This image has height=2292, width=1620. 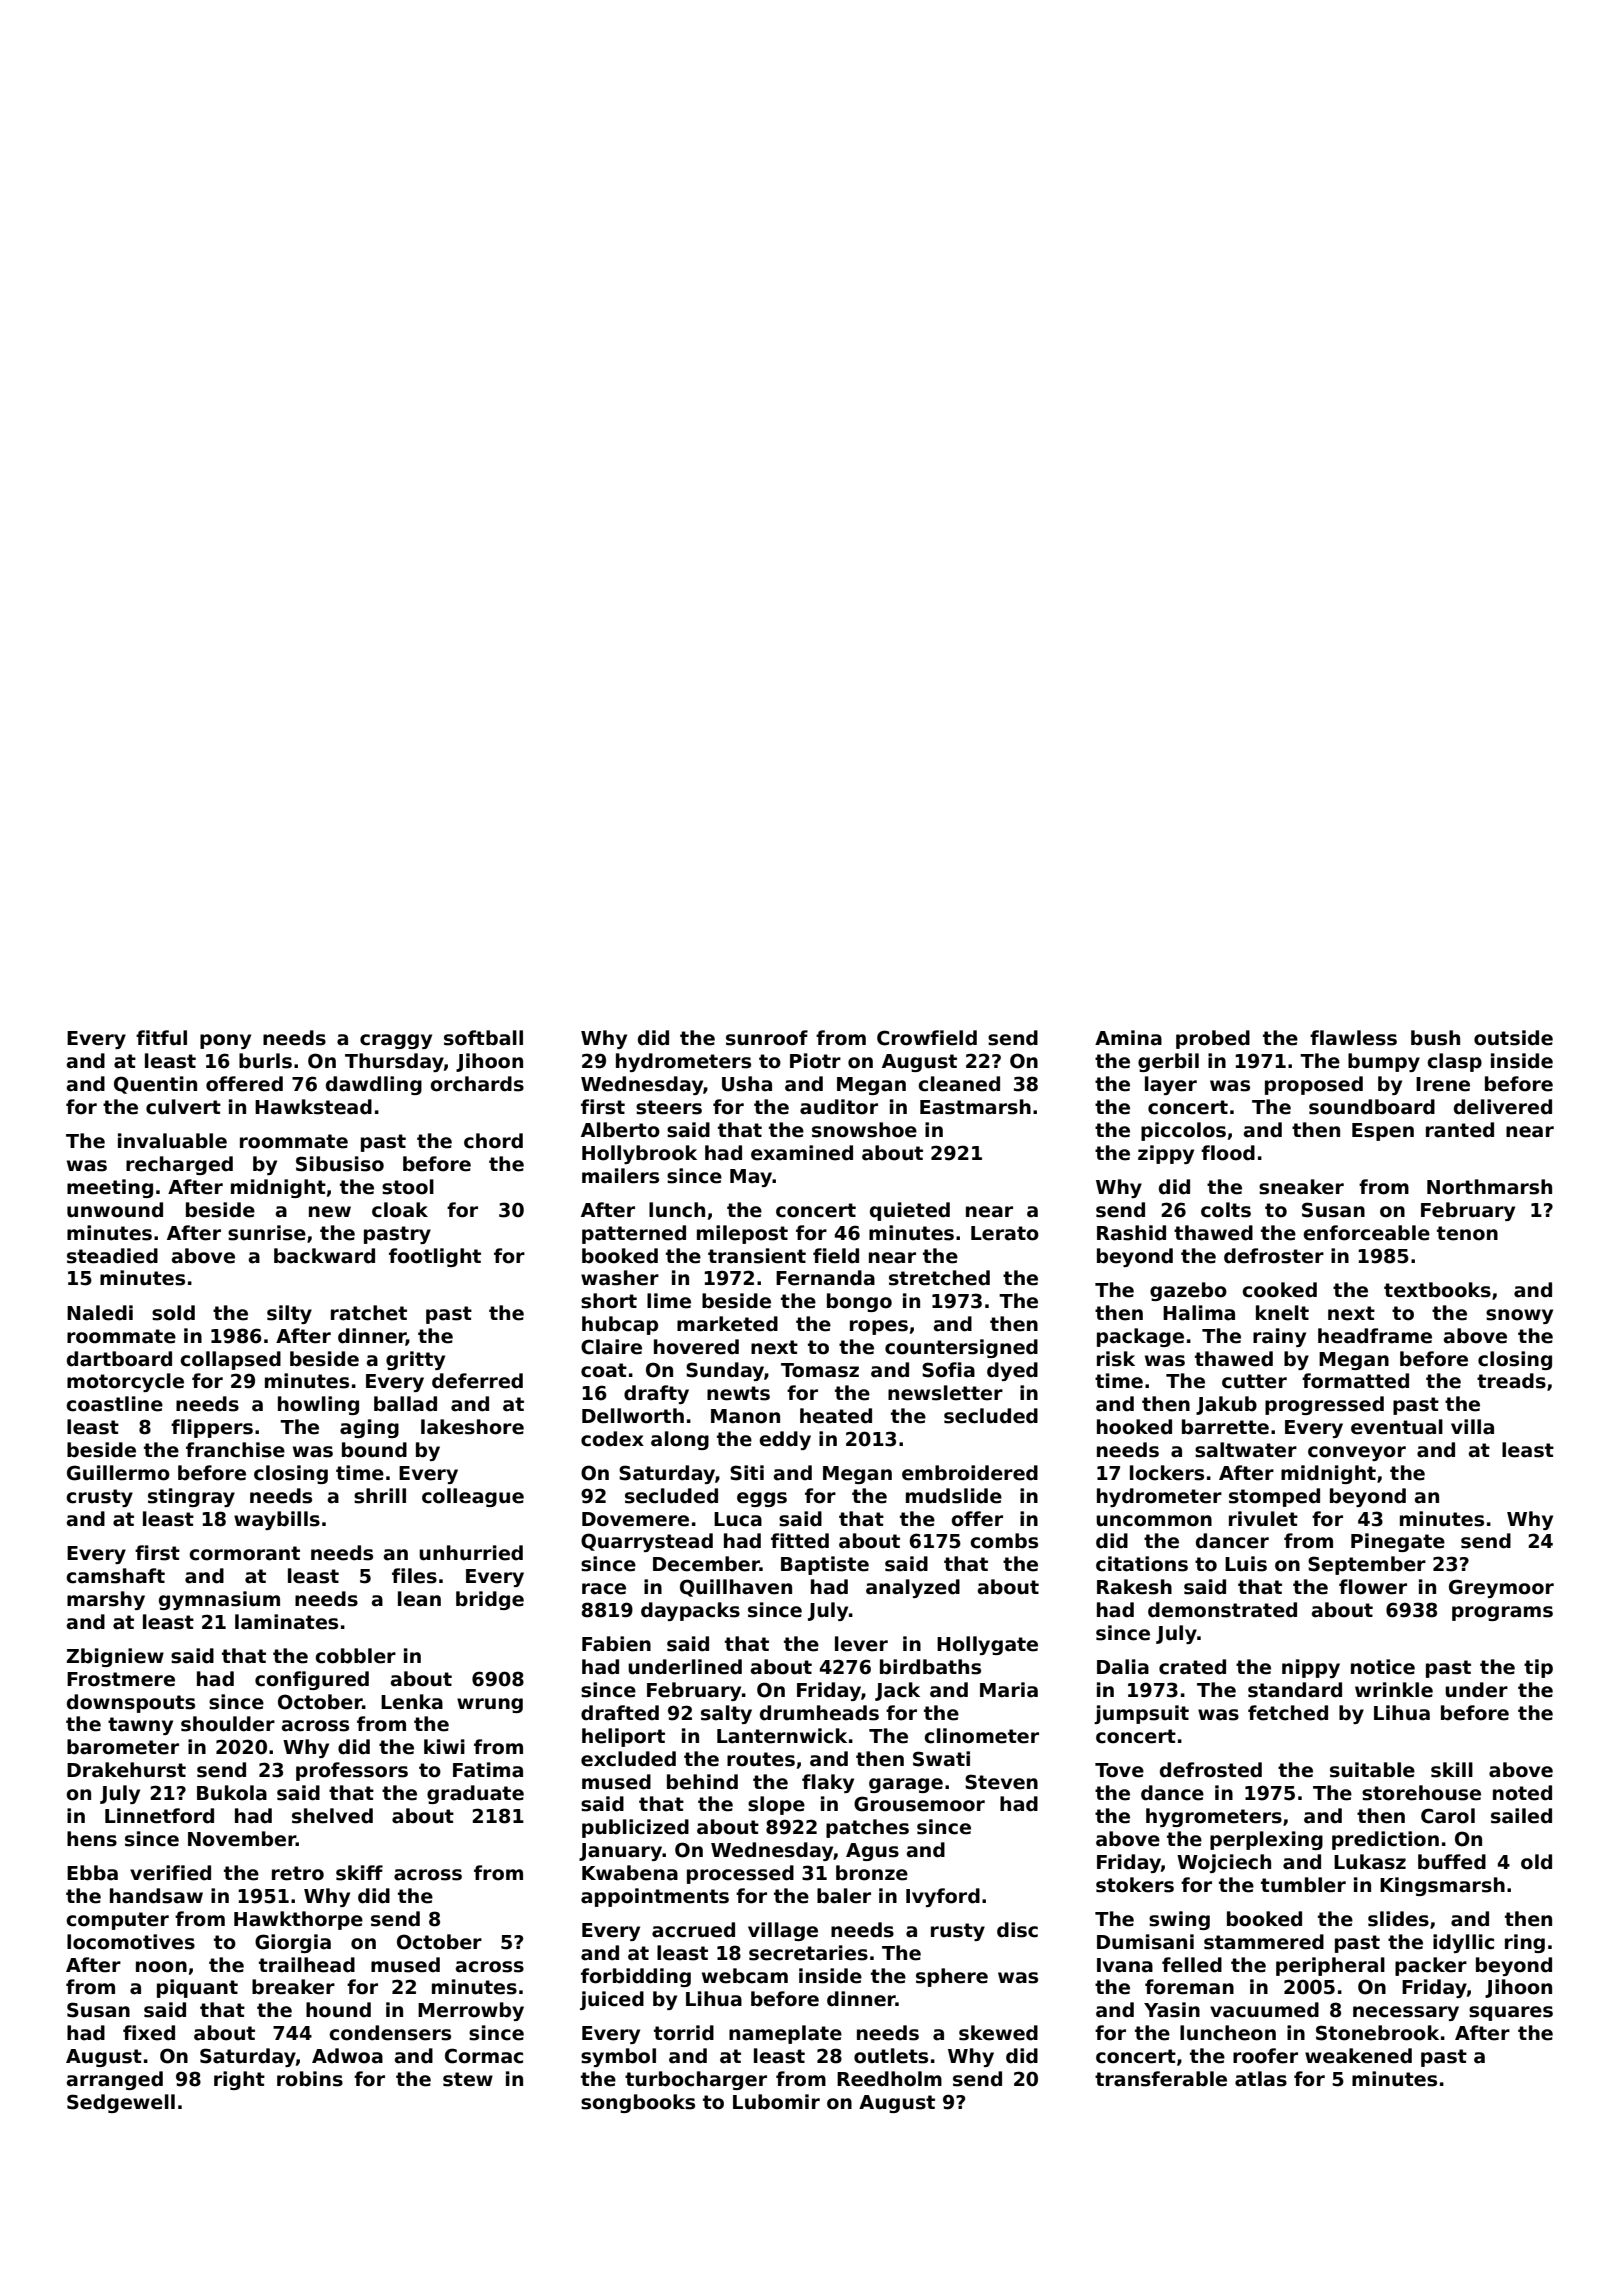 What do you see at coordinates (191, 1497) in the image?
I see `stingray` at bounding box center [191, 1497].
